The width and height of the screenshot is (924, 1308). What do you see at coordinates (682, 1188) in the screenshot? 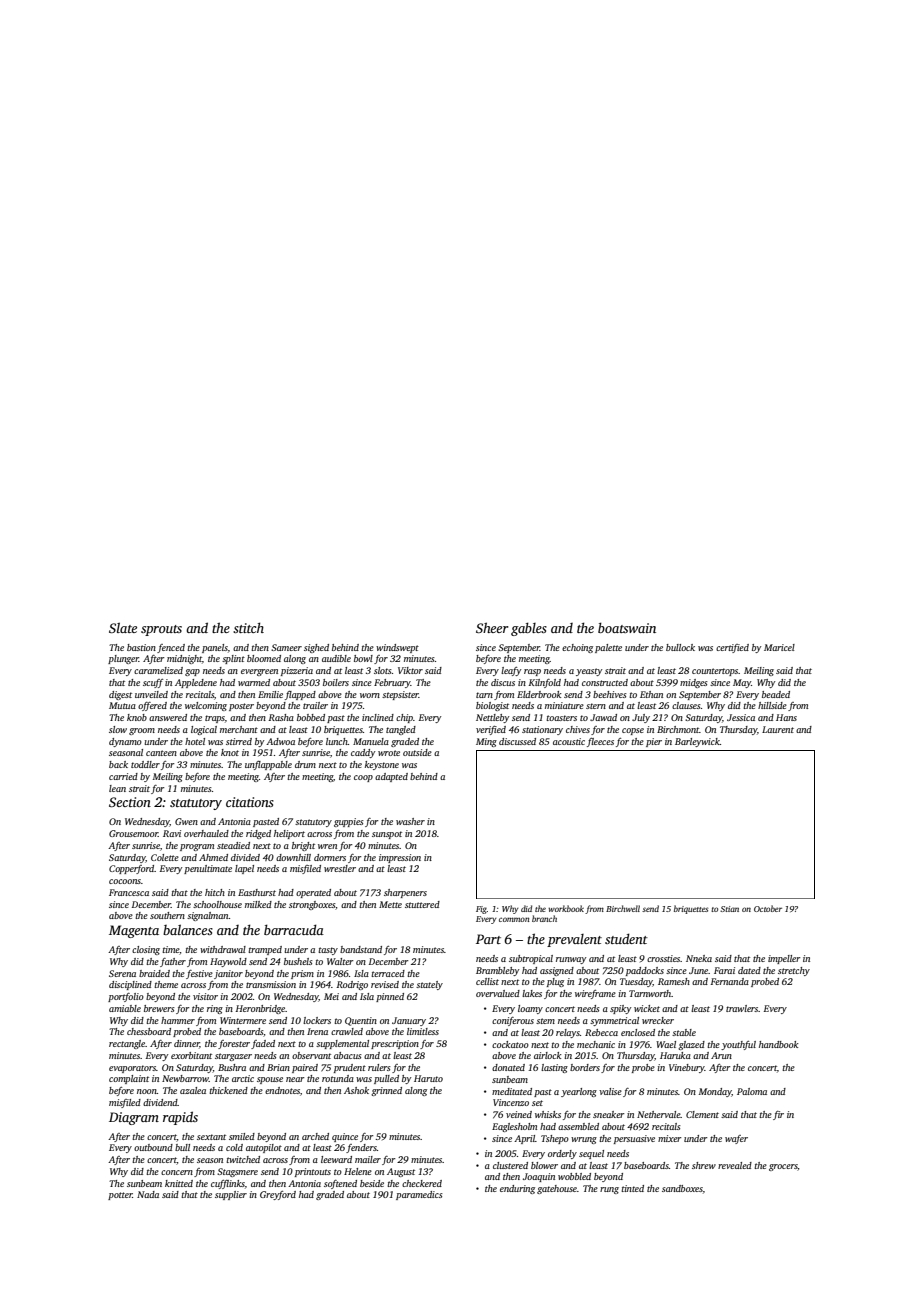
I see `sandboxes` at bounding box center [682, 1188].
